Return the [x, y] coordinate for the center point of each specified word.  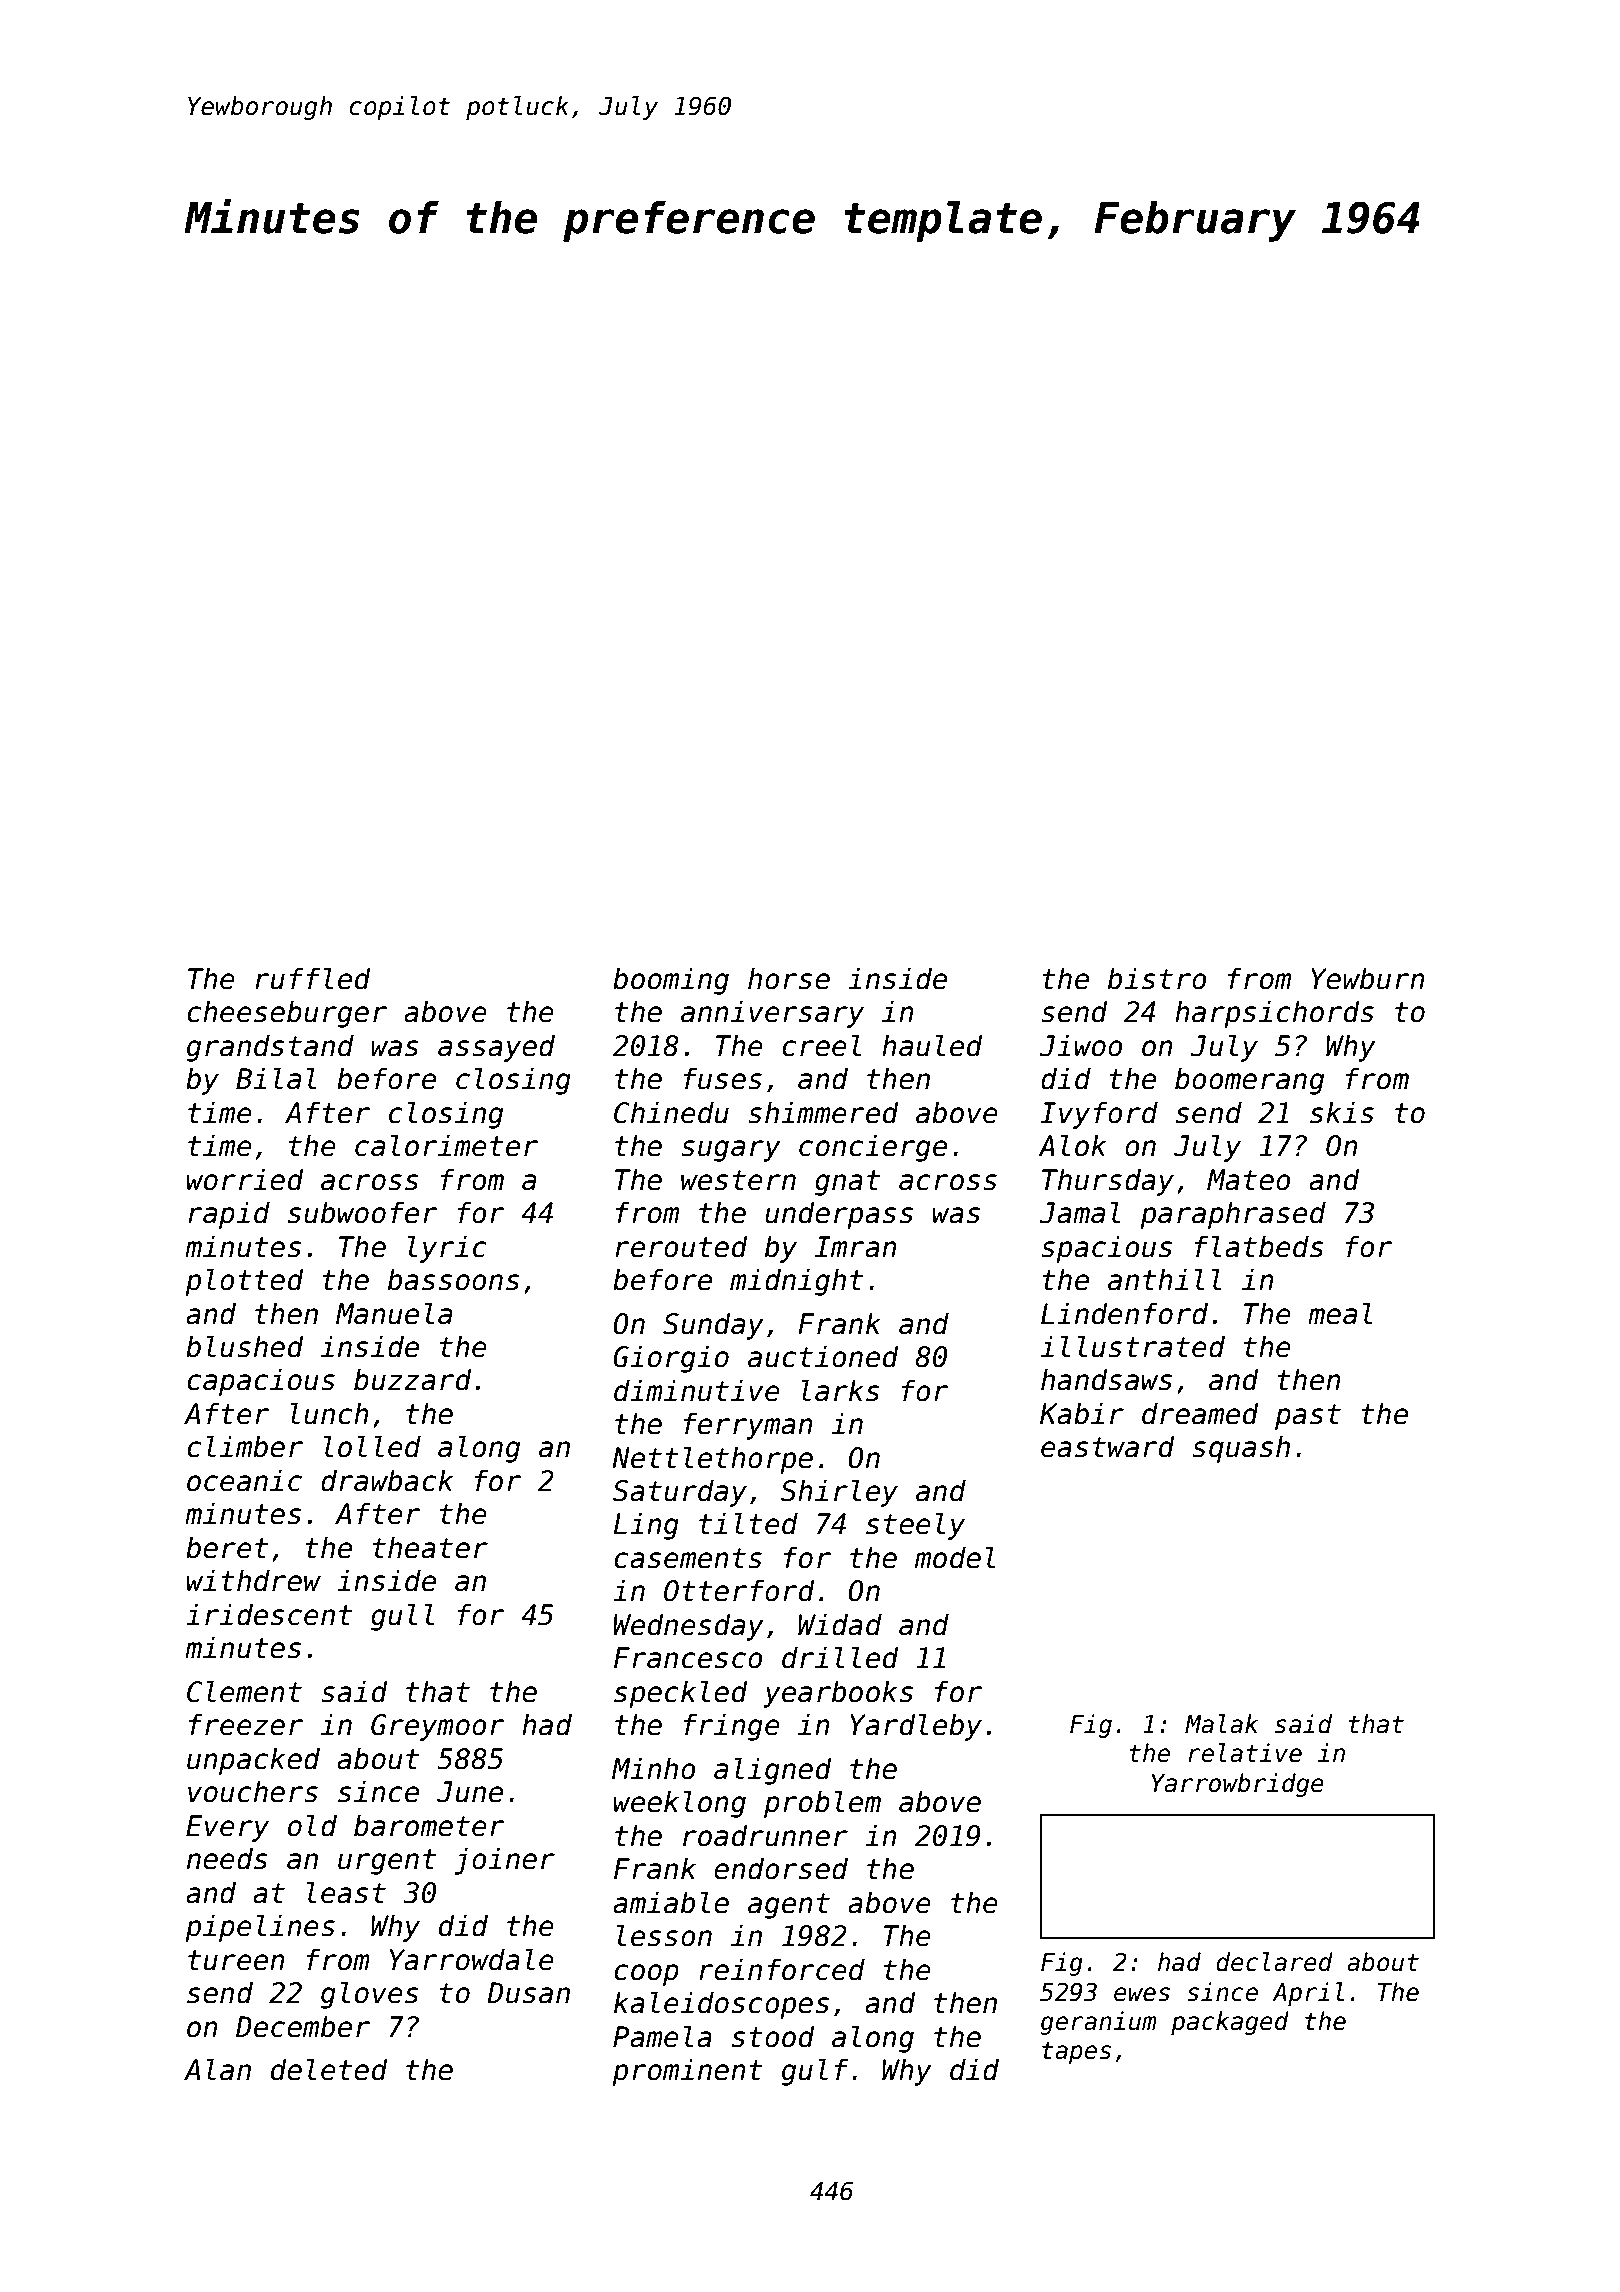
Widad [840, 1624]
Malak [1221, 1724]
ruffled [313, 978]
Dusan [528, 1993]
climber [245, 1446]
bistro [1157, 978]
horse [789, 978]
